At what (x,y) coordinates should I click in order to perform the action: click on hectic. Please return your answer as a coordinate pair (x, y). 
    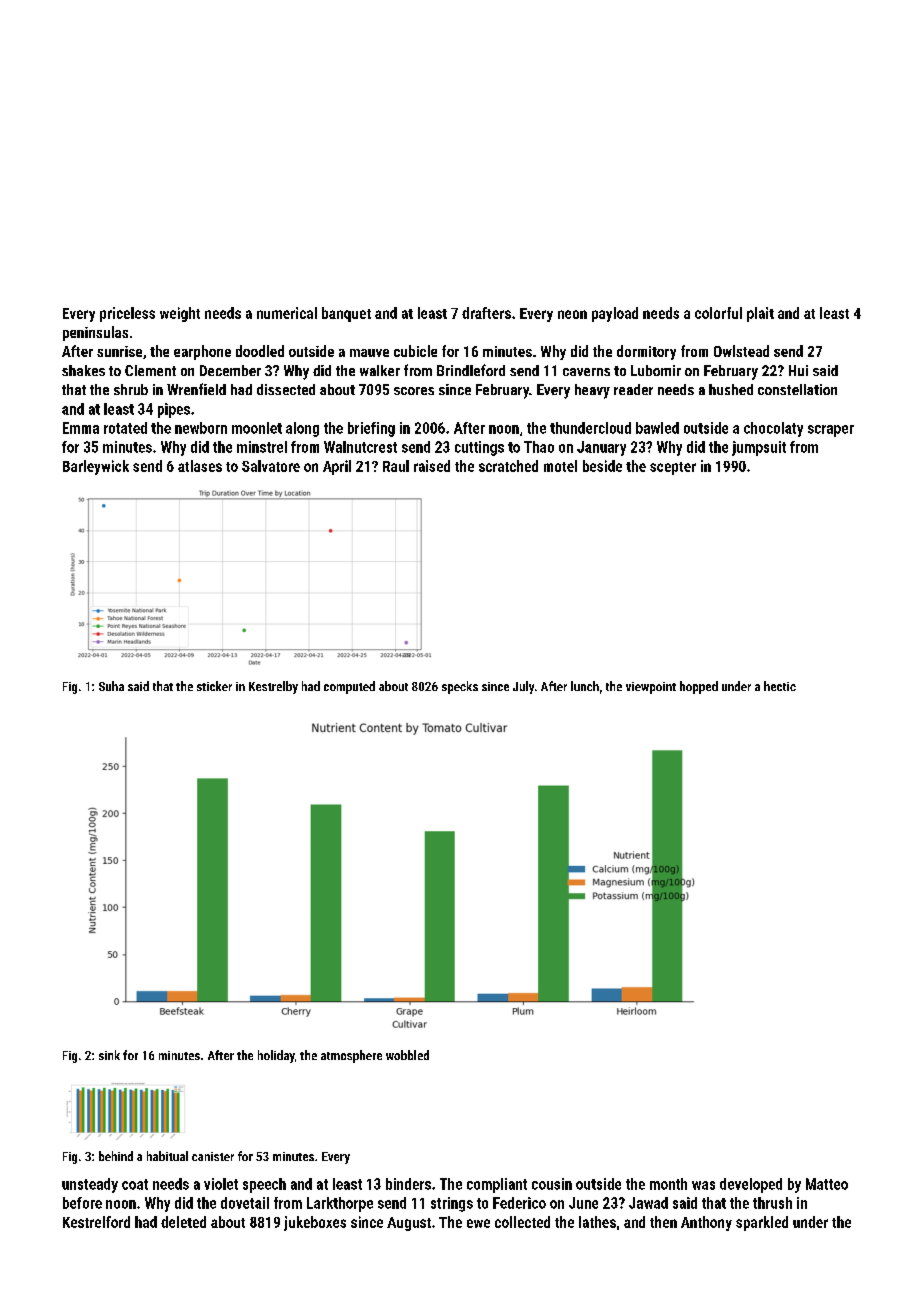
    Looking at the image, I should click on (780, 686).
